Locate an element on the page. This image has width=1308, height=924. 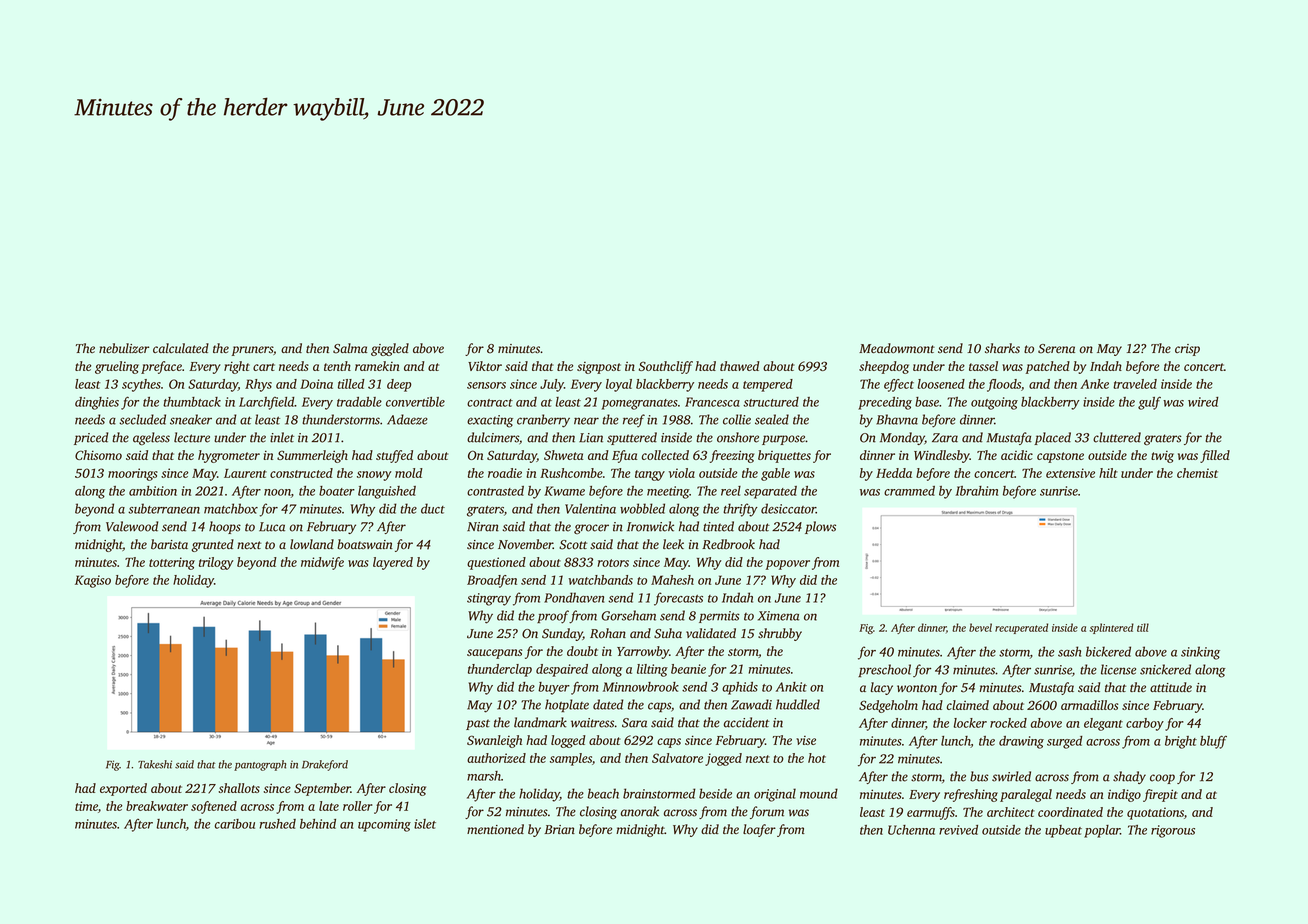
popover is located at coordinates (788, 565).
